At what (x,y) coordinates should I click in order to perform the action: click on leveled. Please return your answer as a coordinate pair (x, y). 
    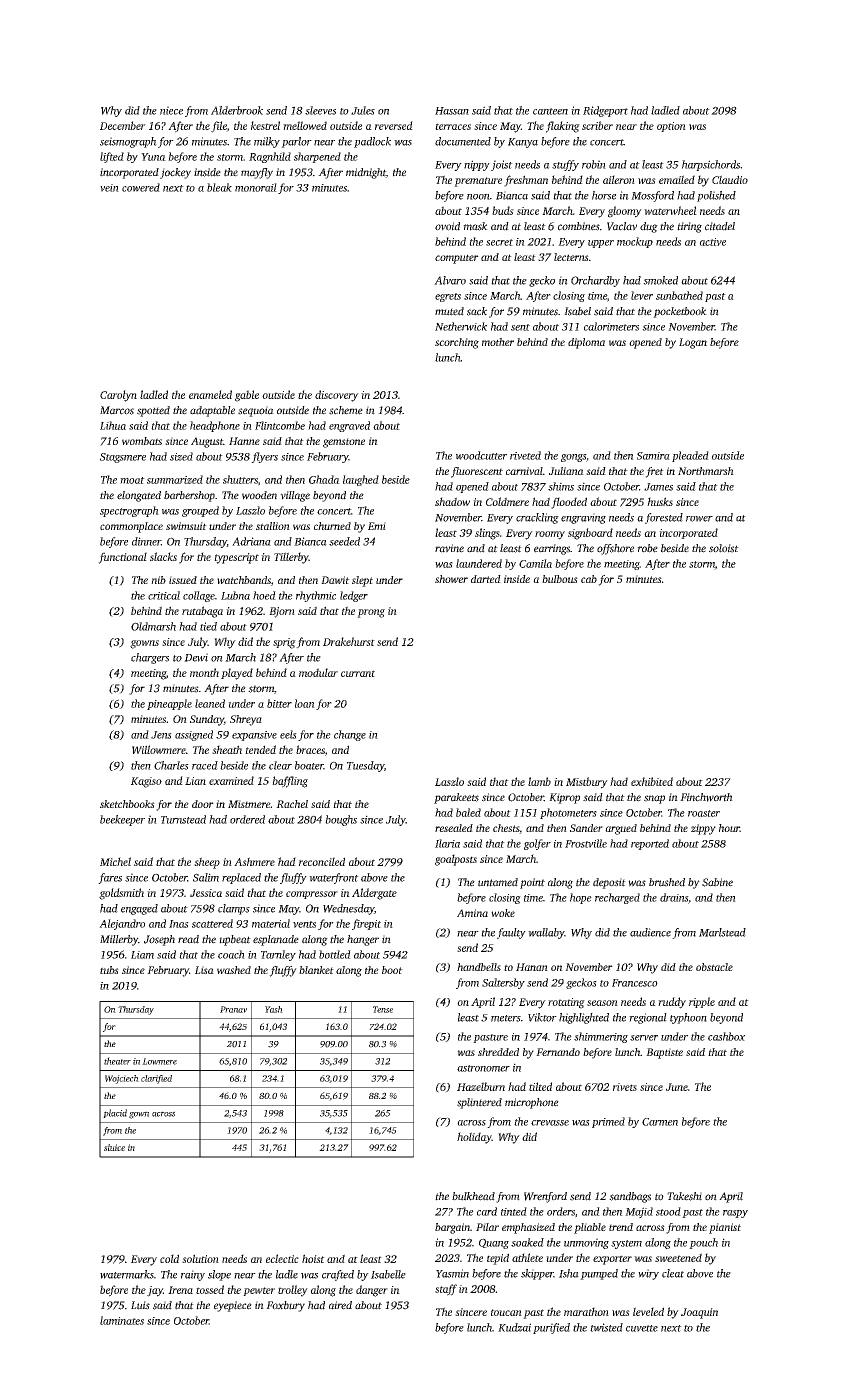
    Looking at the image, I should click on (648, 1311).
